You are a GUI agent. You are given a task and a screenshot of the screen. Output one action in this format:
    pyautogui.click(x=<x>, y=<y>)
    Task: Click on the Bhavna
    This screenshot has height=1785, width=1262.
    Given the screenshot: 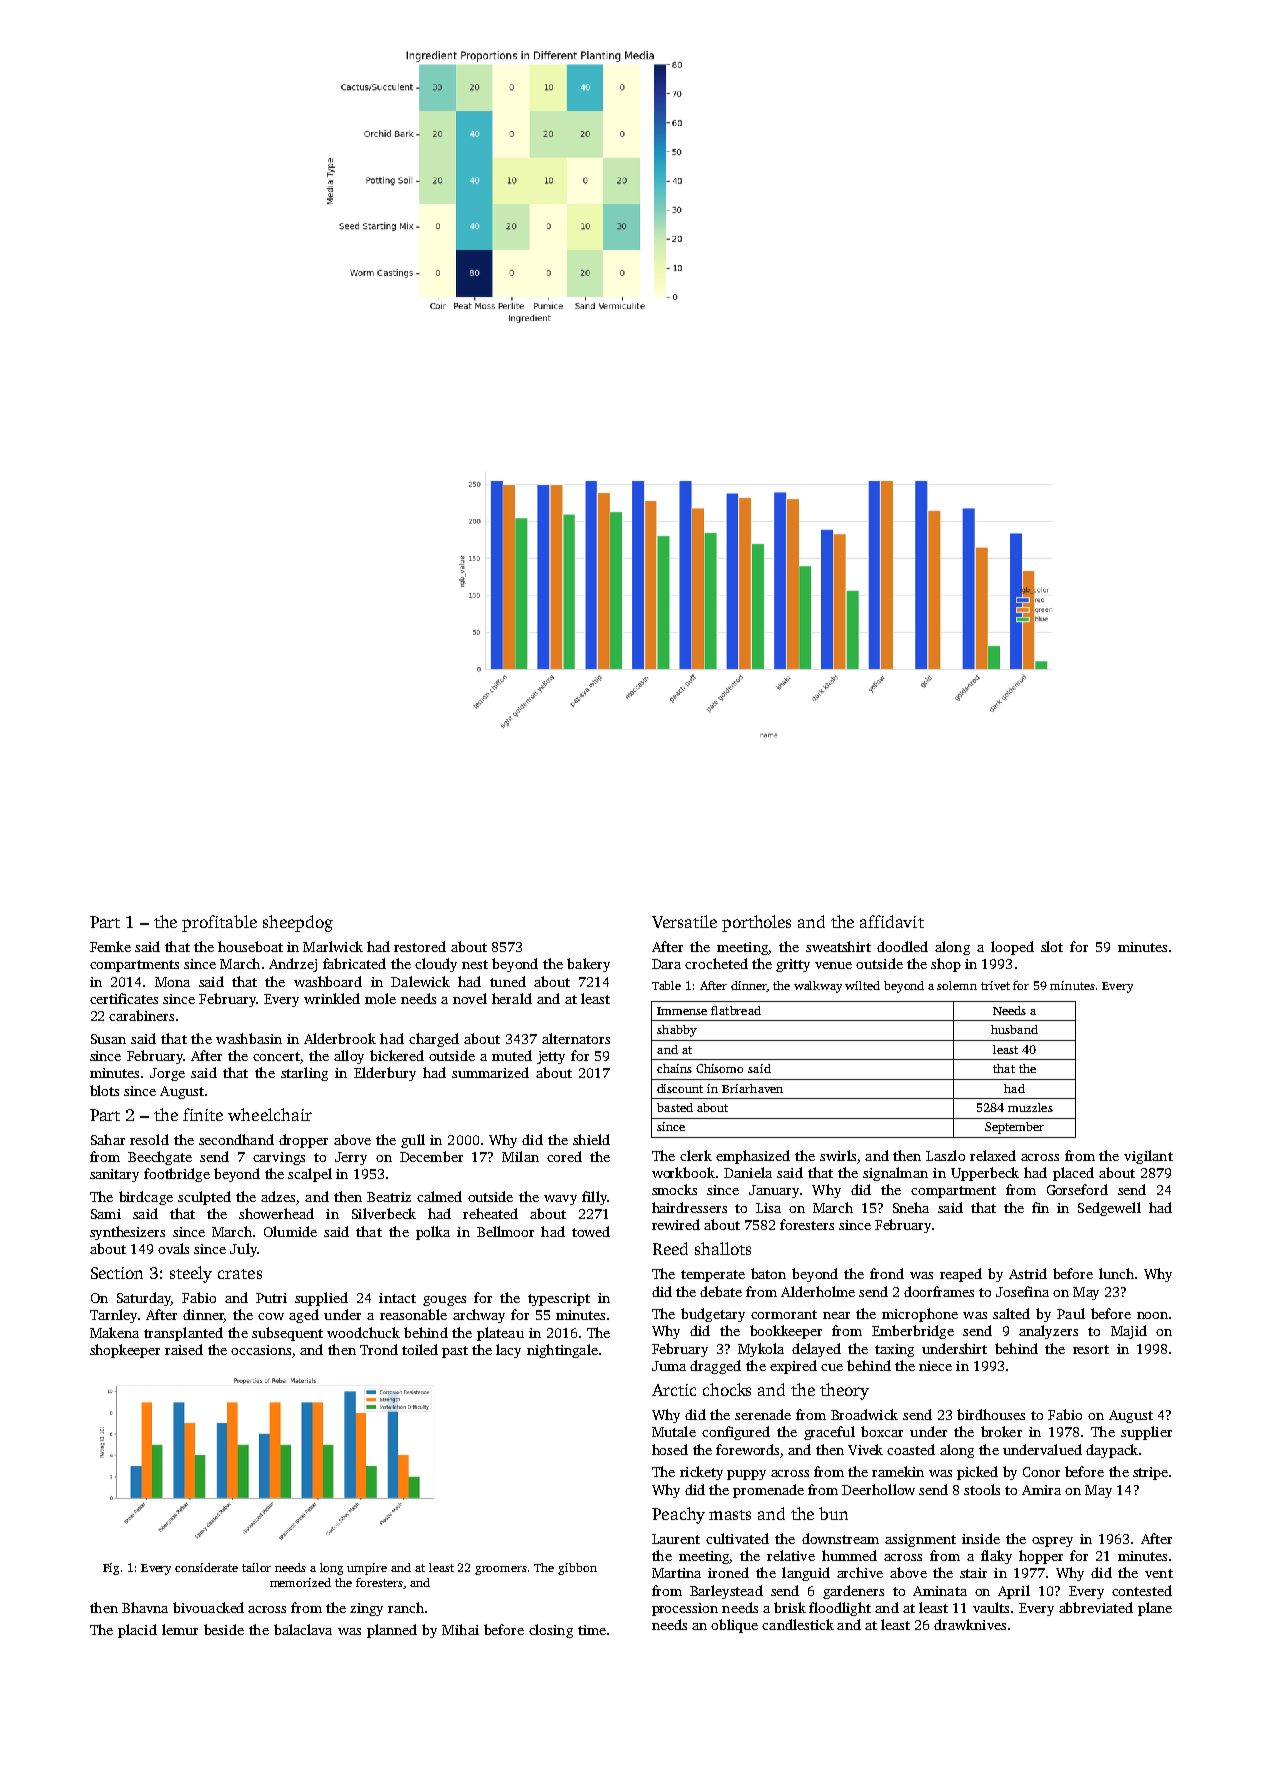 What is the action you would take?
    pyautogui.click(x=145, y=1607)
